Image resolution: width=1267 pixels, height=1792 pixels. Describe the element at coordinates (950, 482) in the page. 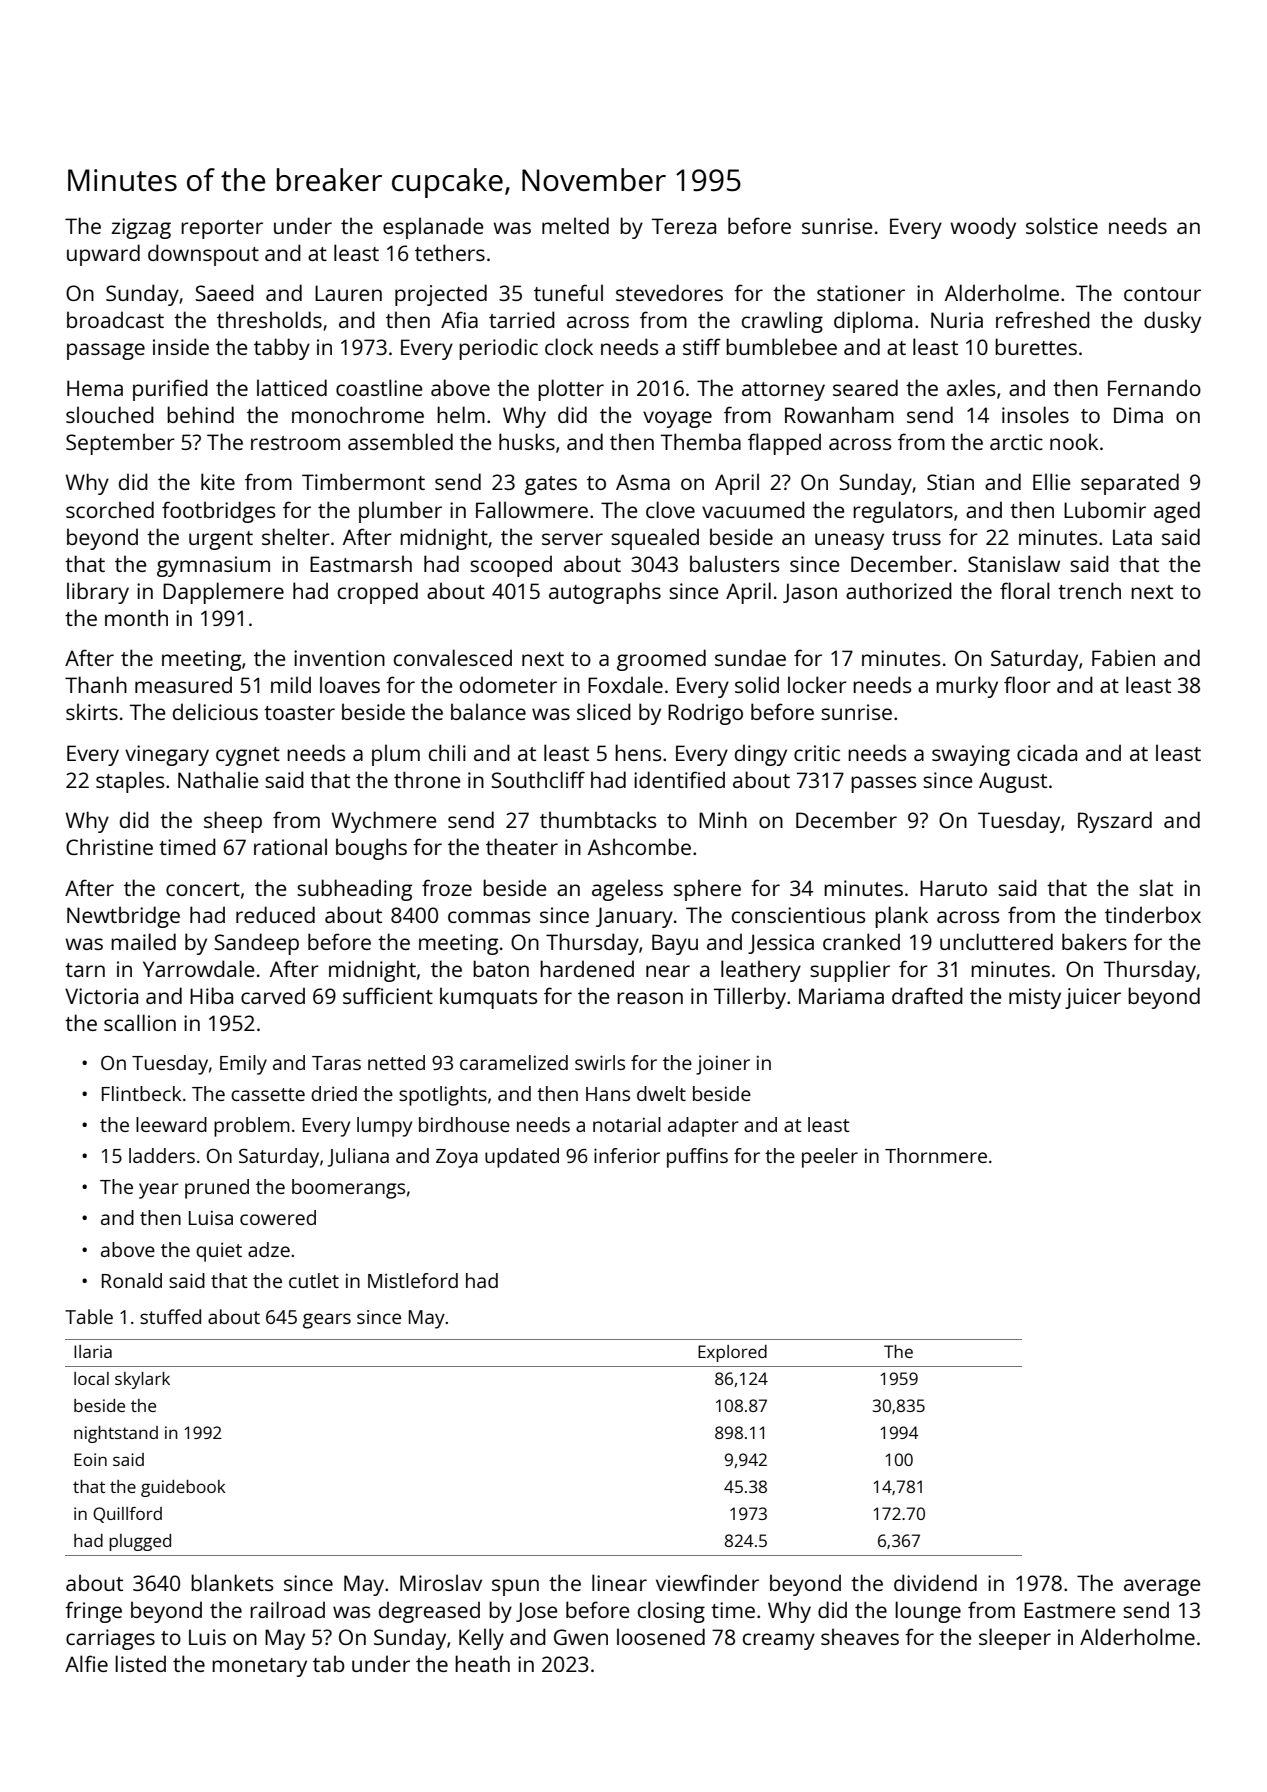

I see `Stian` at that location.
